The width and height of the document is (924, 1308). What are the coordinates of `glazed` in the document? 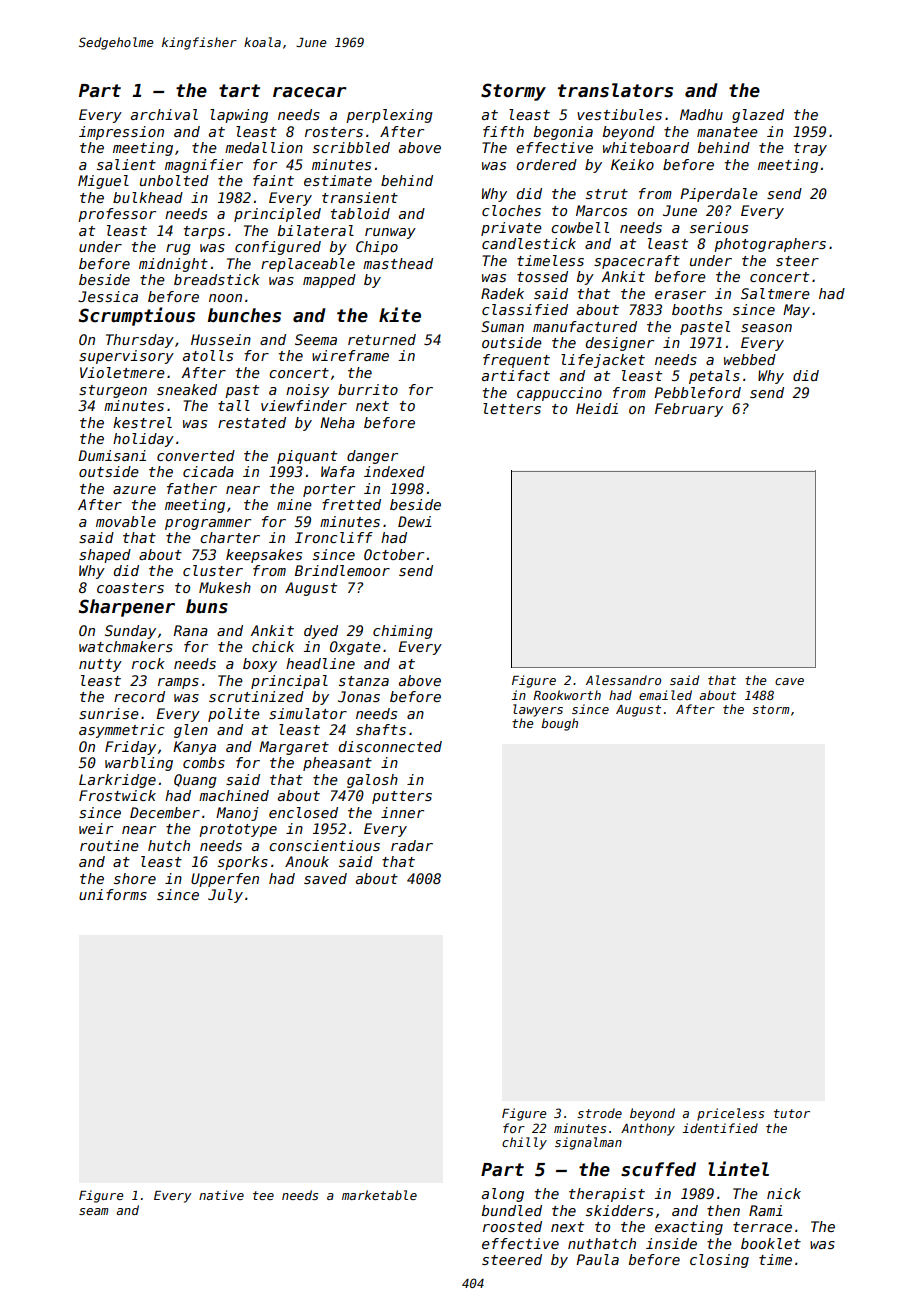 It's located at (758, 116).
